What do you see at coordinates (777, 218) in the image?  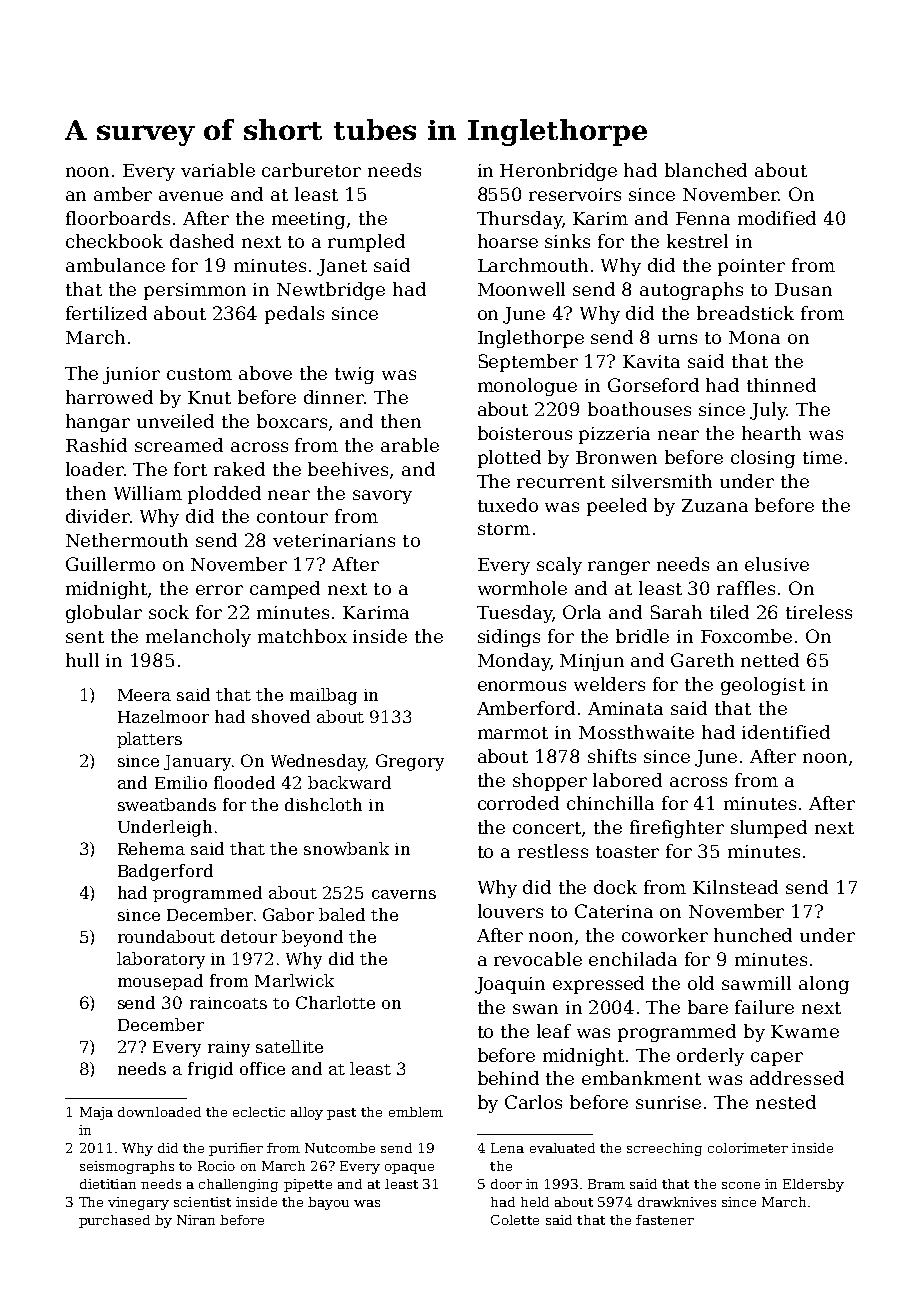 I see `modified` at bounding box center [777, 218].
